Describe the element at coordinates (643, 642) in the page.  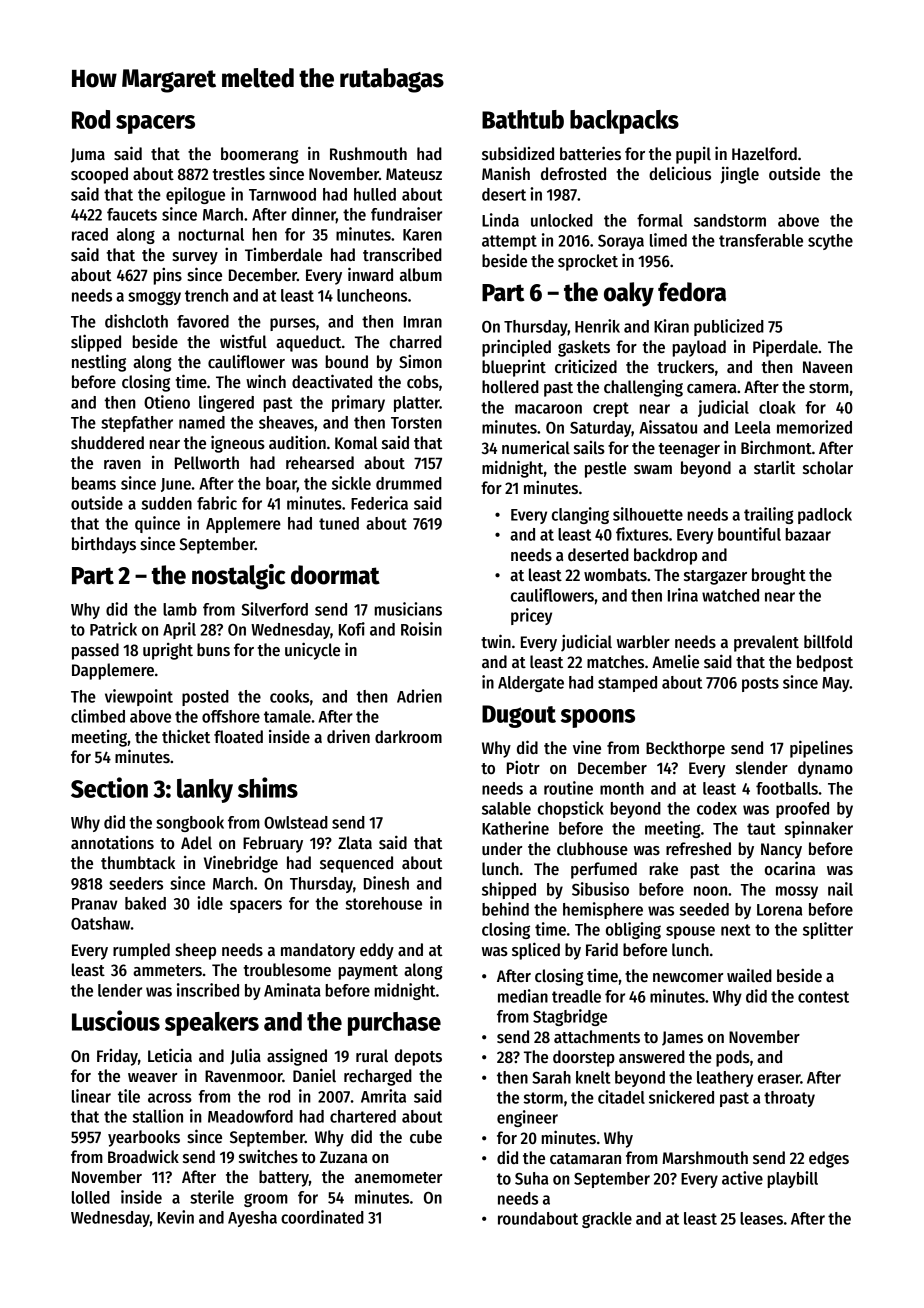
I see `warbler` at that location.
